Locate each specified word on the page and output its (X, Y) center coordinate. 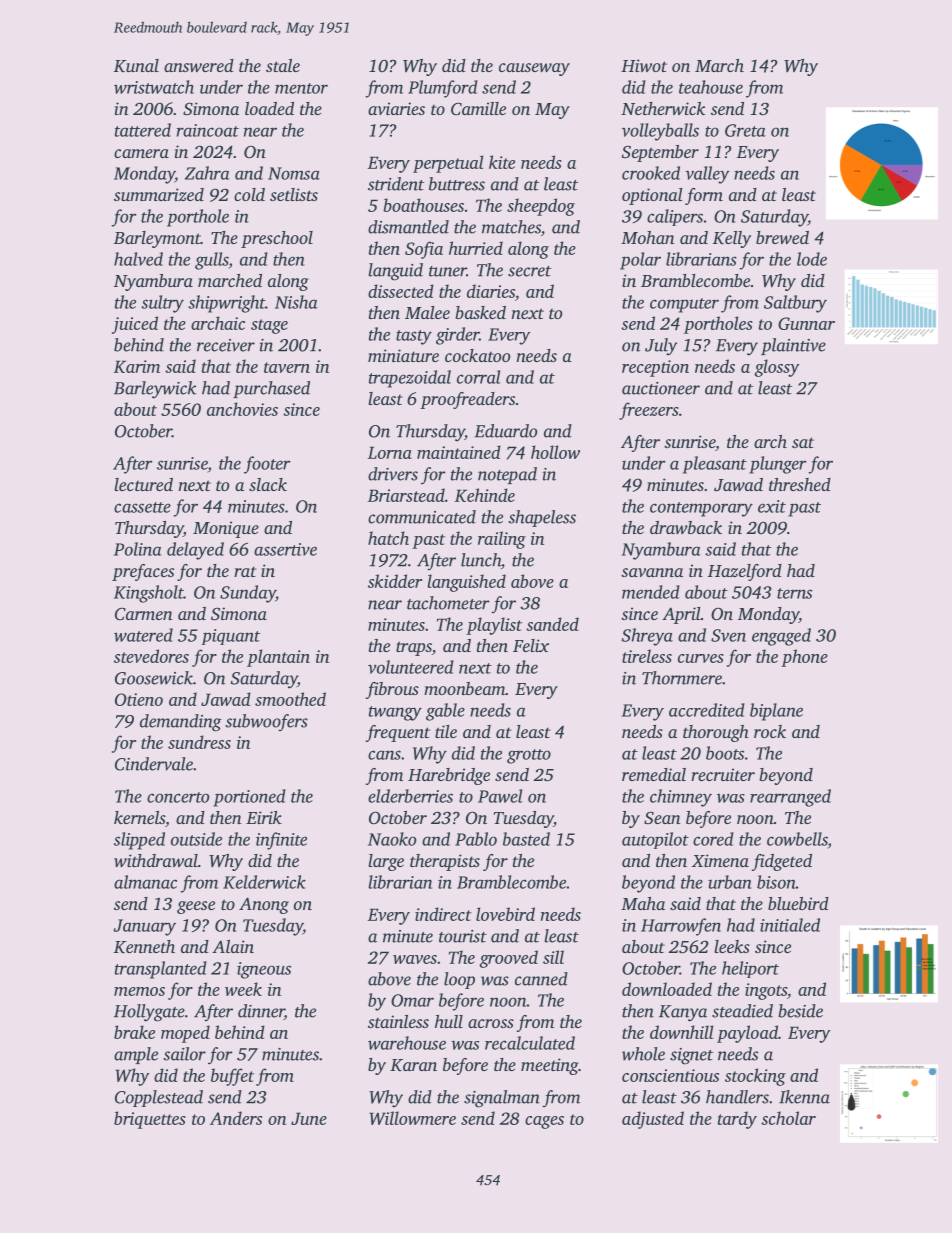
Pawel (500, 796)
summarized (159, 195)
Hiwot (644, 65)
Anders (236, 1118)
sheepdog (541, 207)
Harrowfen (681, 927)
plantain (278, 658)
